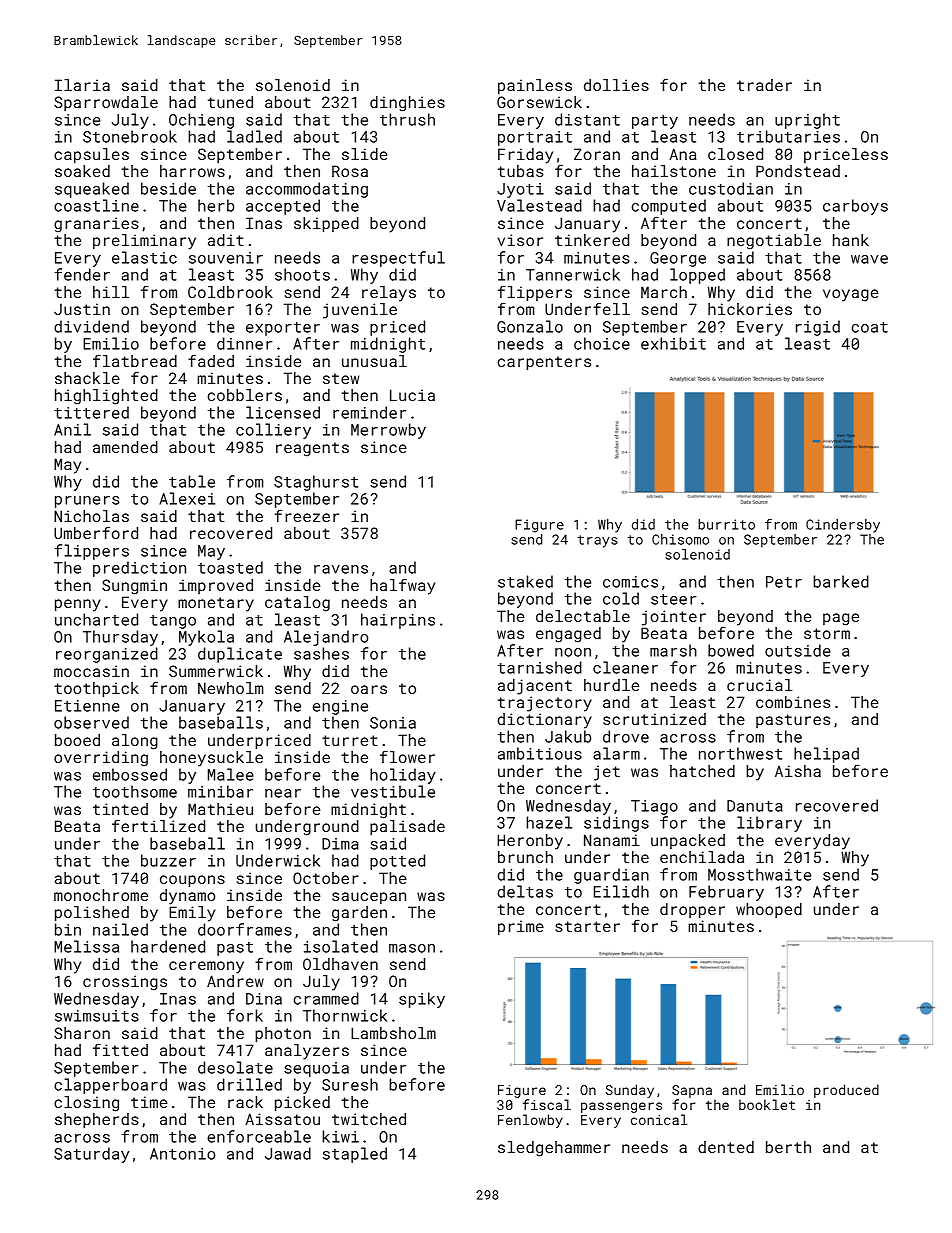  What do you see at coordinates (91, 671) in the image?
I see `moccasin` at bounding box center [91, 671].
